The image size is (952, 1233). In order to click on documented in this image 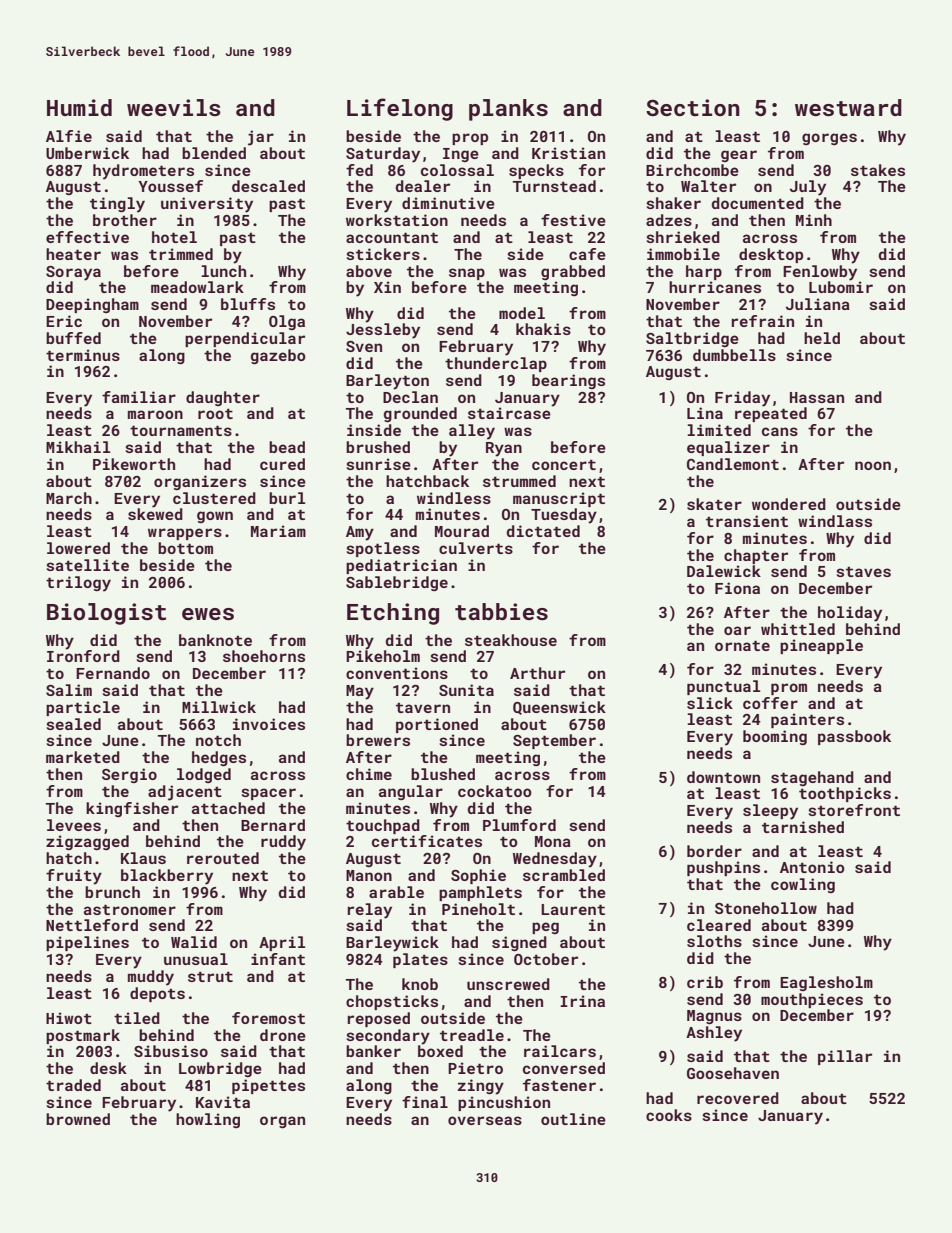, I will do `click(758, 203)`.
